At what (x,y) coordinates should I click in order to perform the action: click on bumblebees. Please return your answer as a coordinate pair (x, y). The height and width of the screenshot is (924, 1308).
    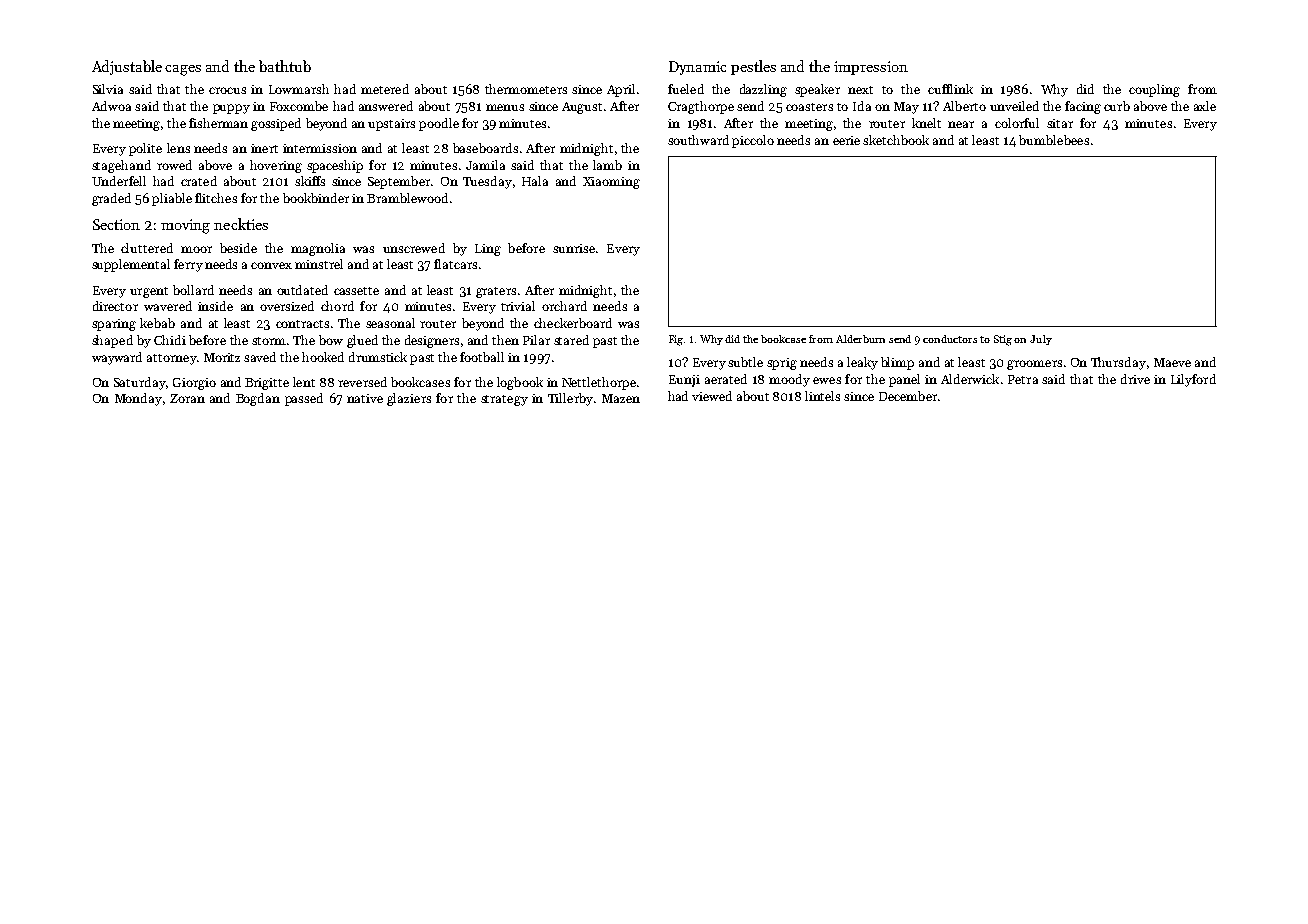
    Looking at the image, I should click on (1054, 140).
